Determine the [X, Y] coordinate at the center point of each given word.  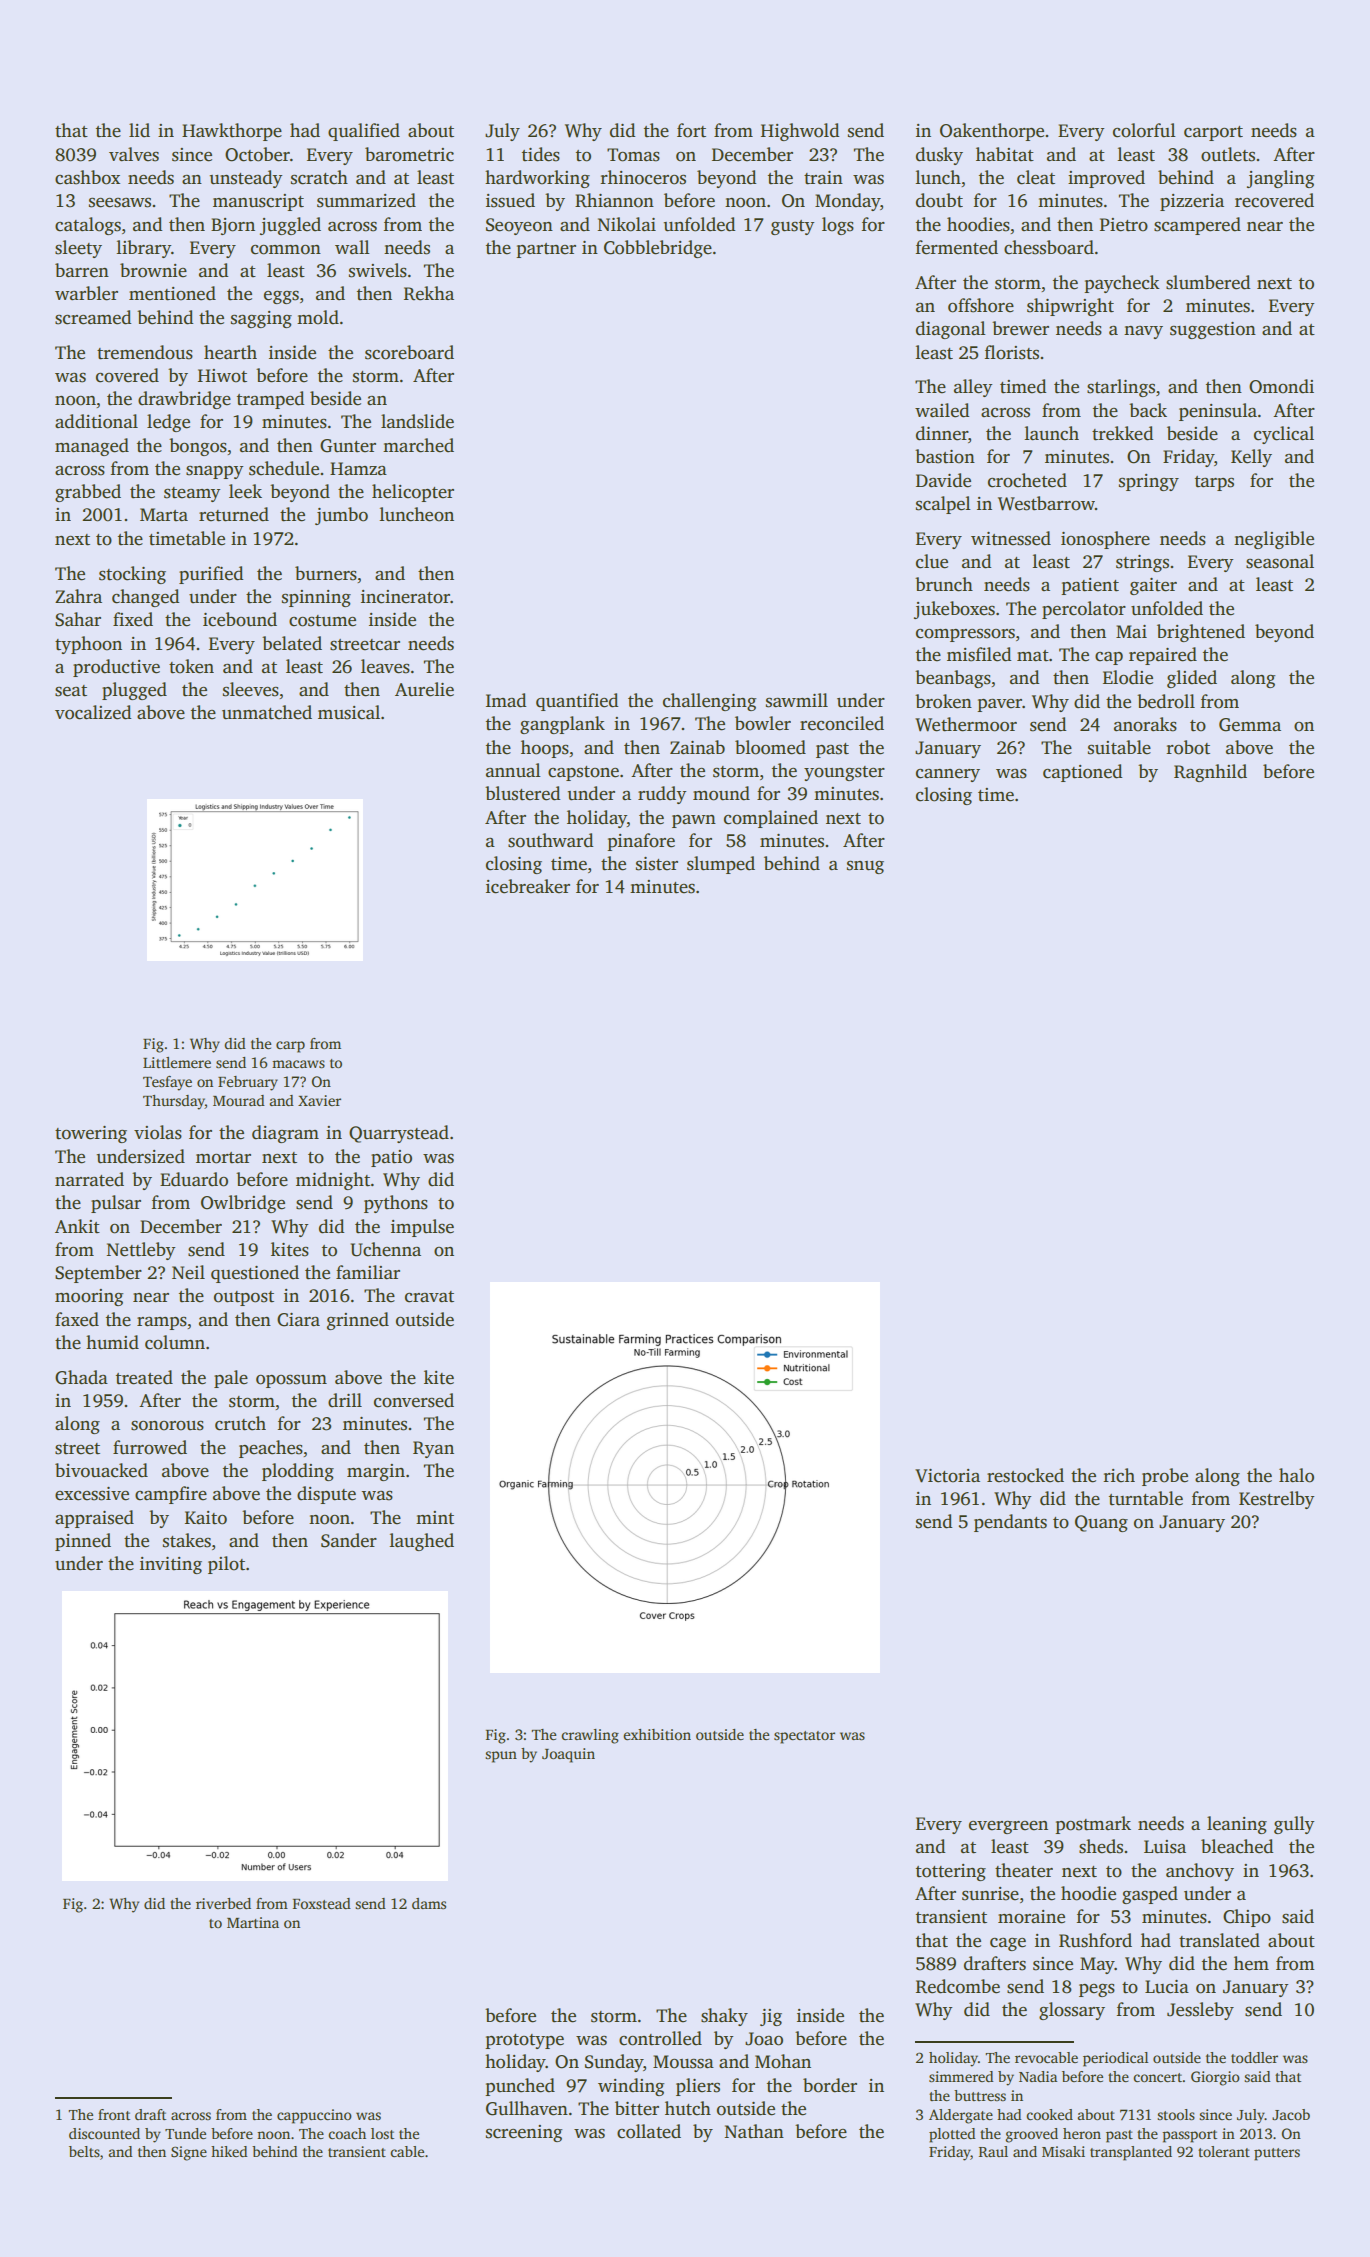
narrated [89, 1179]
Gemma [1250, 725]
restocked [1025, 1475]
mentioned [172, 293]
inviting [171, 1565]
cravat [429, 1297]
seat [71, 691]
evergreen [1008, 1827]
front [114, 2114]
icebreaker [528, 886]
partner [546, 250]
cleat [1036, 177]
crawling [590, 1736]
